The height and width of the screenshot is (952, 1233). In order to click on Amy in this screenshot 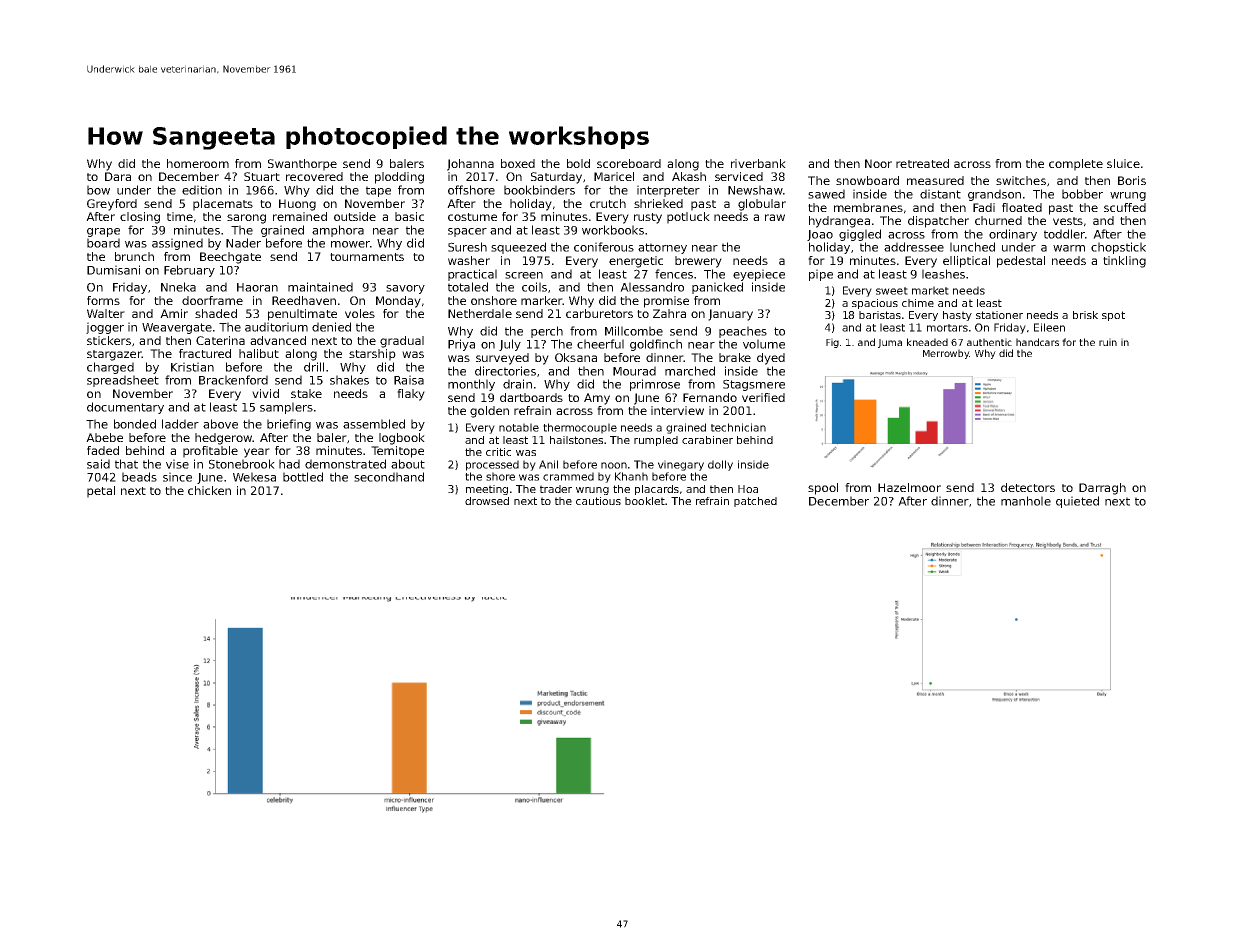, I will do `click(597, 399)`.
